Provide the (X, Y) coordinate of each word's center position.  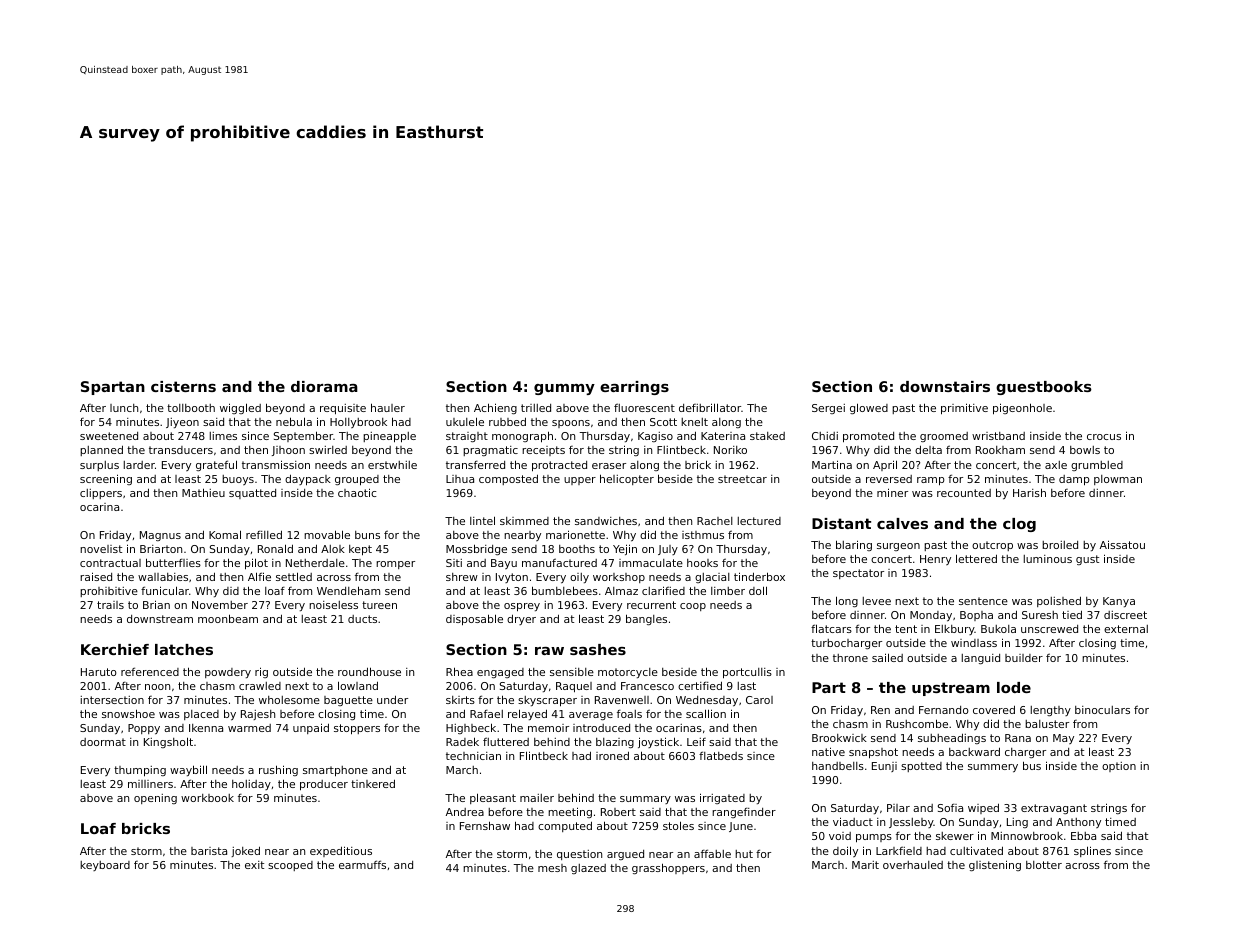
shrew (462, 577)
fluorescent (644, 407)
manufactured (559, 562)
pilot (256, 564)
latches (184, 649)
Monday (931, 616)
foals (629, 713)
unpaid (311, 728)
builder (1024, 658)
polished (1059, 601)
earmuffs (362, 864)
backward (974, 751)
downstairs (945, 386)
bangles (646, 619)
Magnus (160, 536)
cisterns (183, 386)
